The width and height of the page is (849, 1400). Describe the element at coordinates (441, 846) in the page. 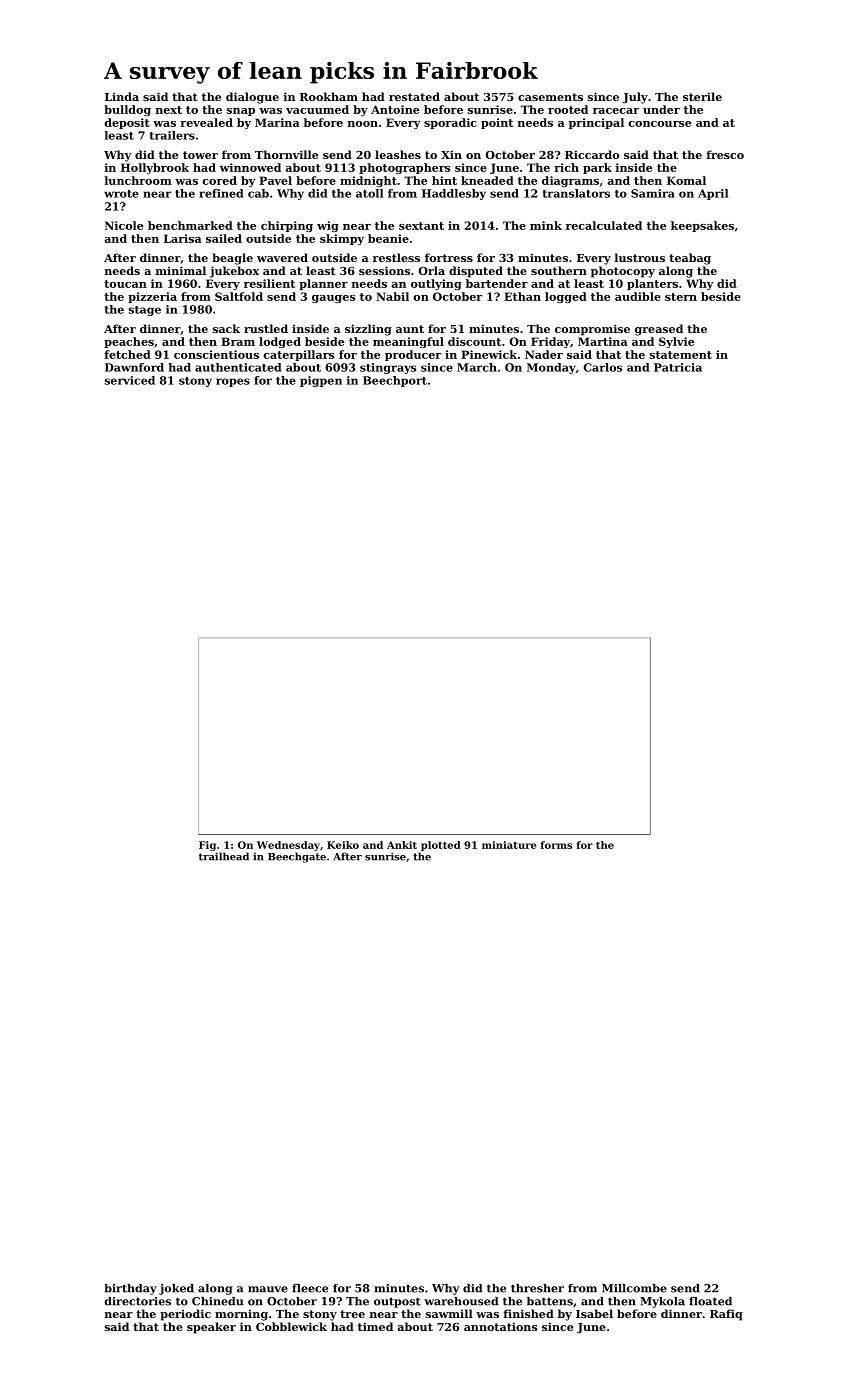

I see `plotted` at that location.
